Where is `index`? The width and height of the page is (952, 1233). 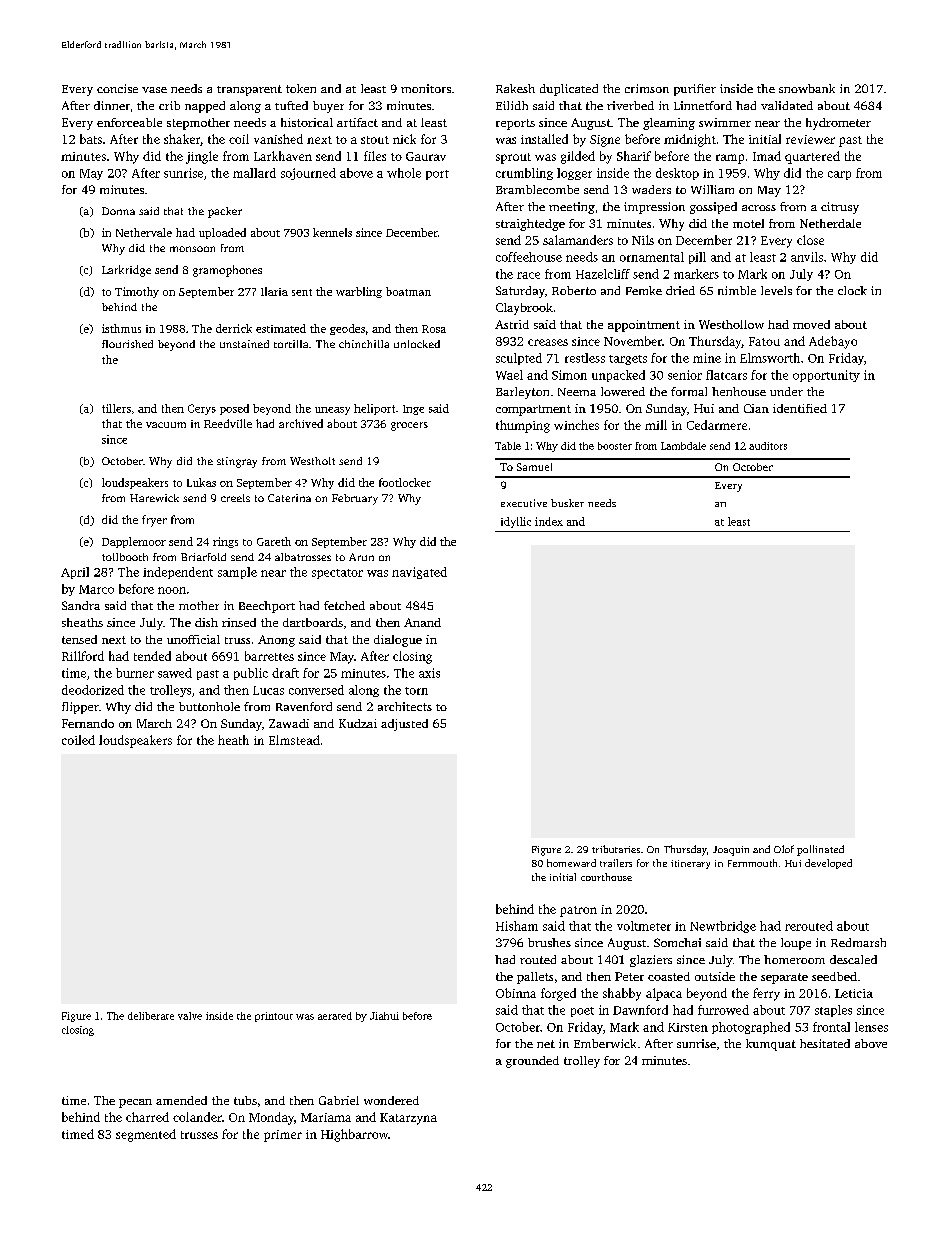
index is located at coordinates (549, 521).
